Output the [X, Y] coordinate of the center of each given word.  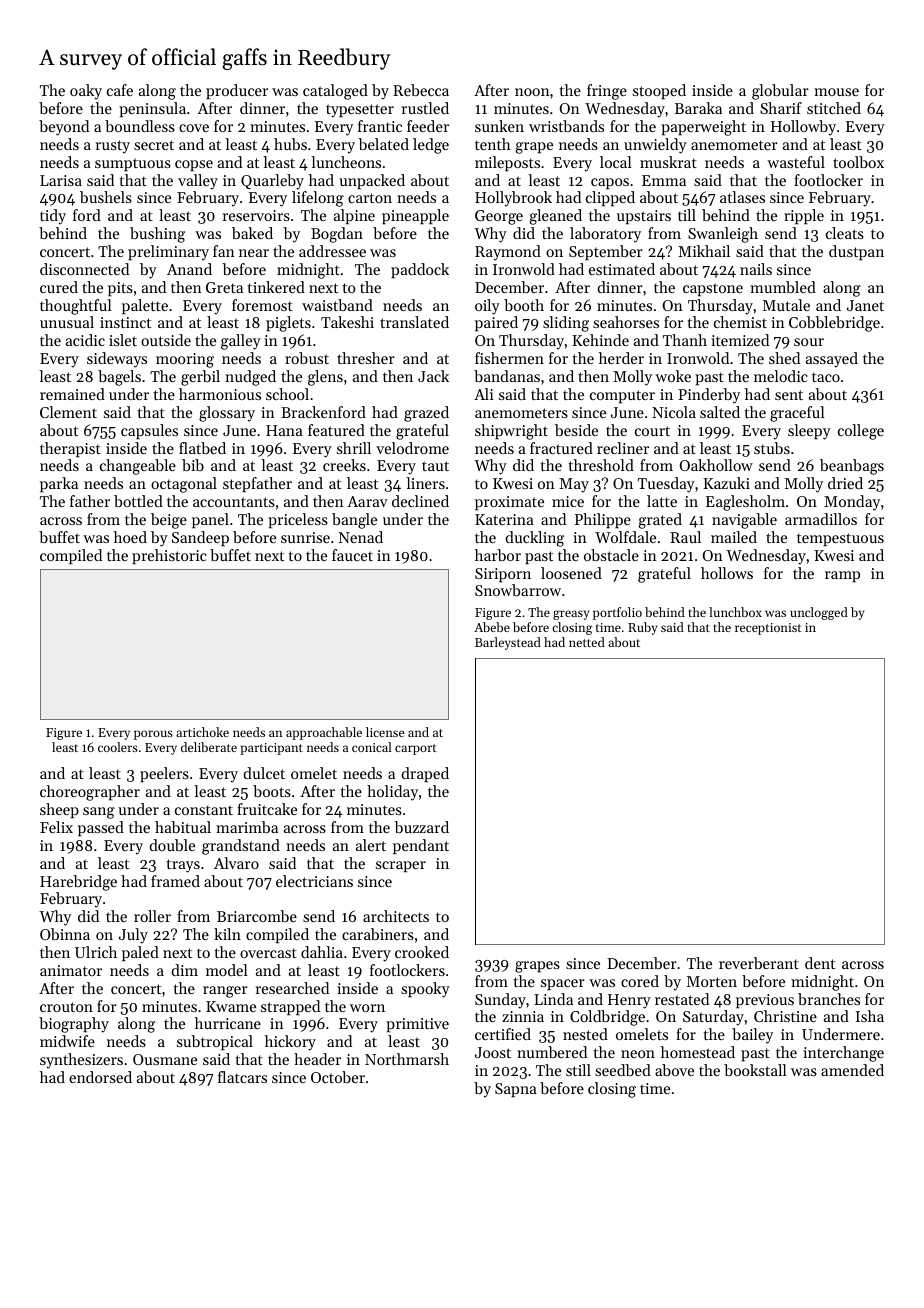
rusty [113, 147]
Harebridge [78, 883]
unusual [67, 322]
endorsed [100, 1077]
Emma [664, 180]
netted [587, 642]
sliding [566, 324]
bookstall [755, 1070]
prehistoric [169, 556]
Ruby [642, 628]
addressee [332, 251]
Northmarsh [407, 1059]
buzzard [421, 827]
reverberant [759, 963]
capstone [713, 289]
